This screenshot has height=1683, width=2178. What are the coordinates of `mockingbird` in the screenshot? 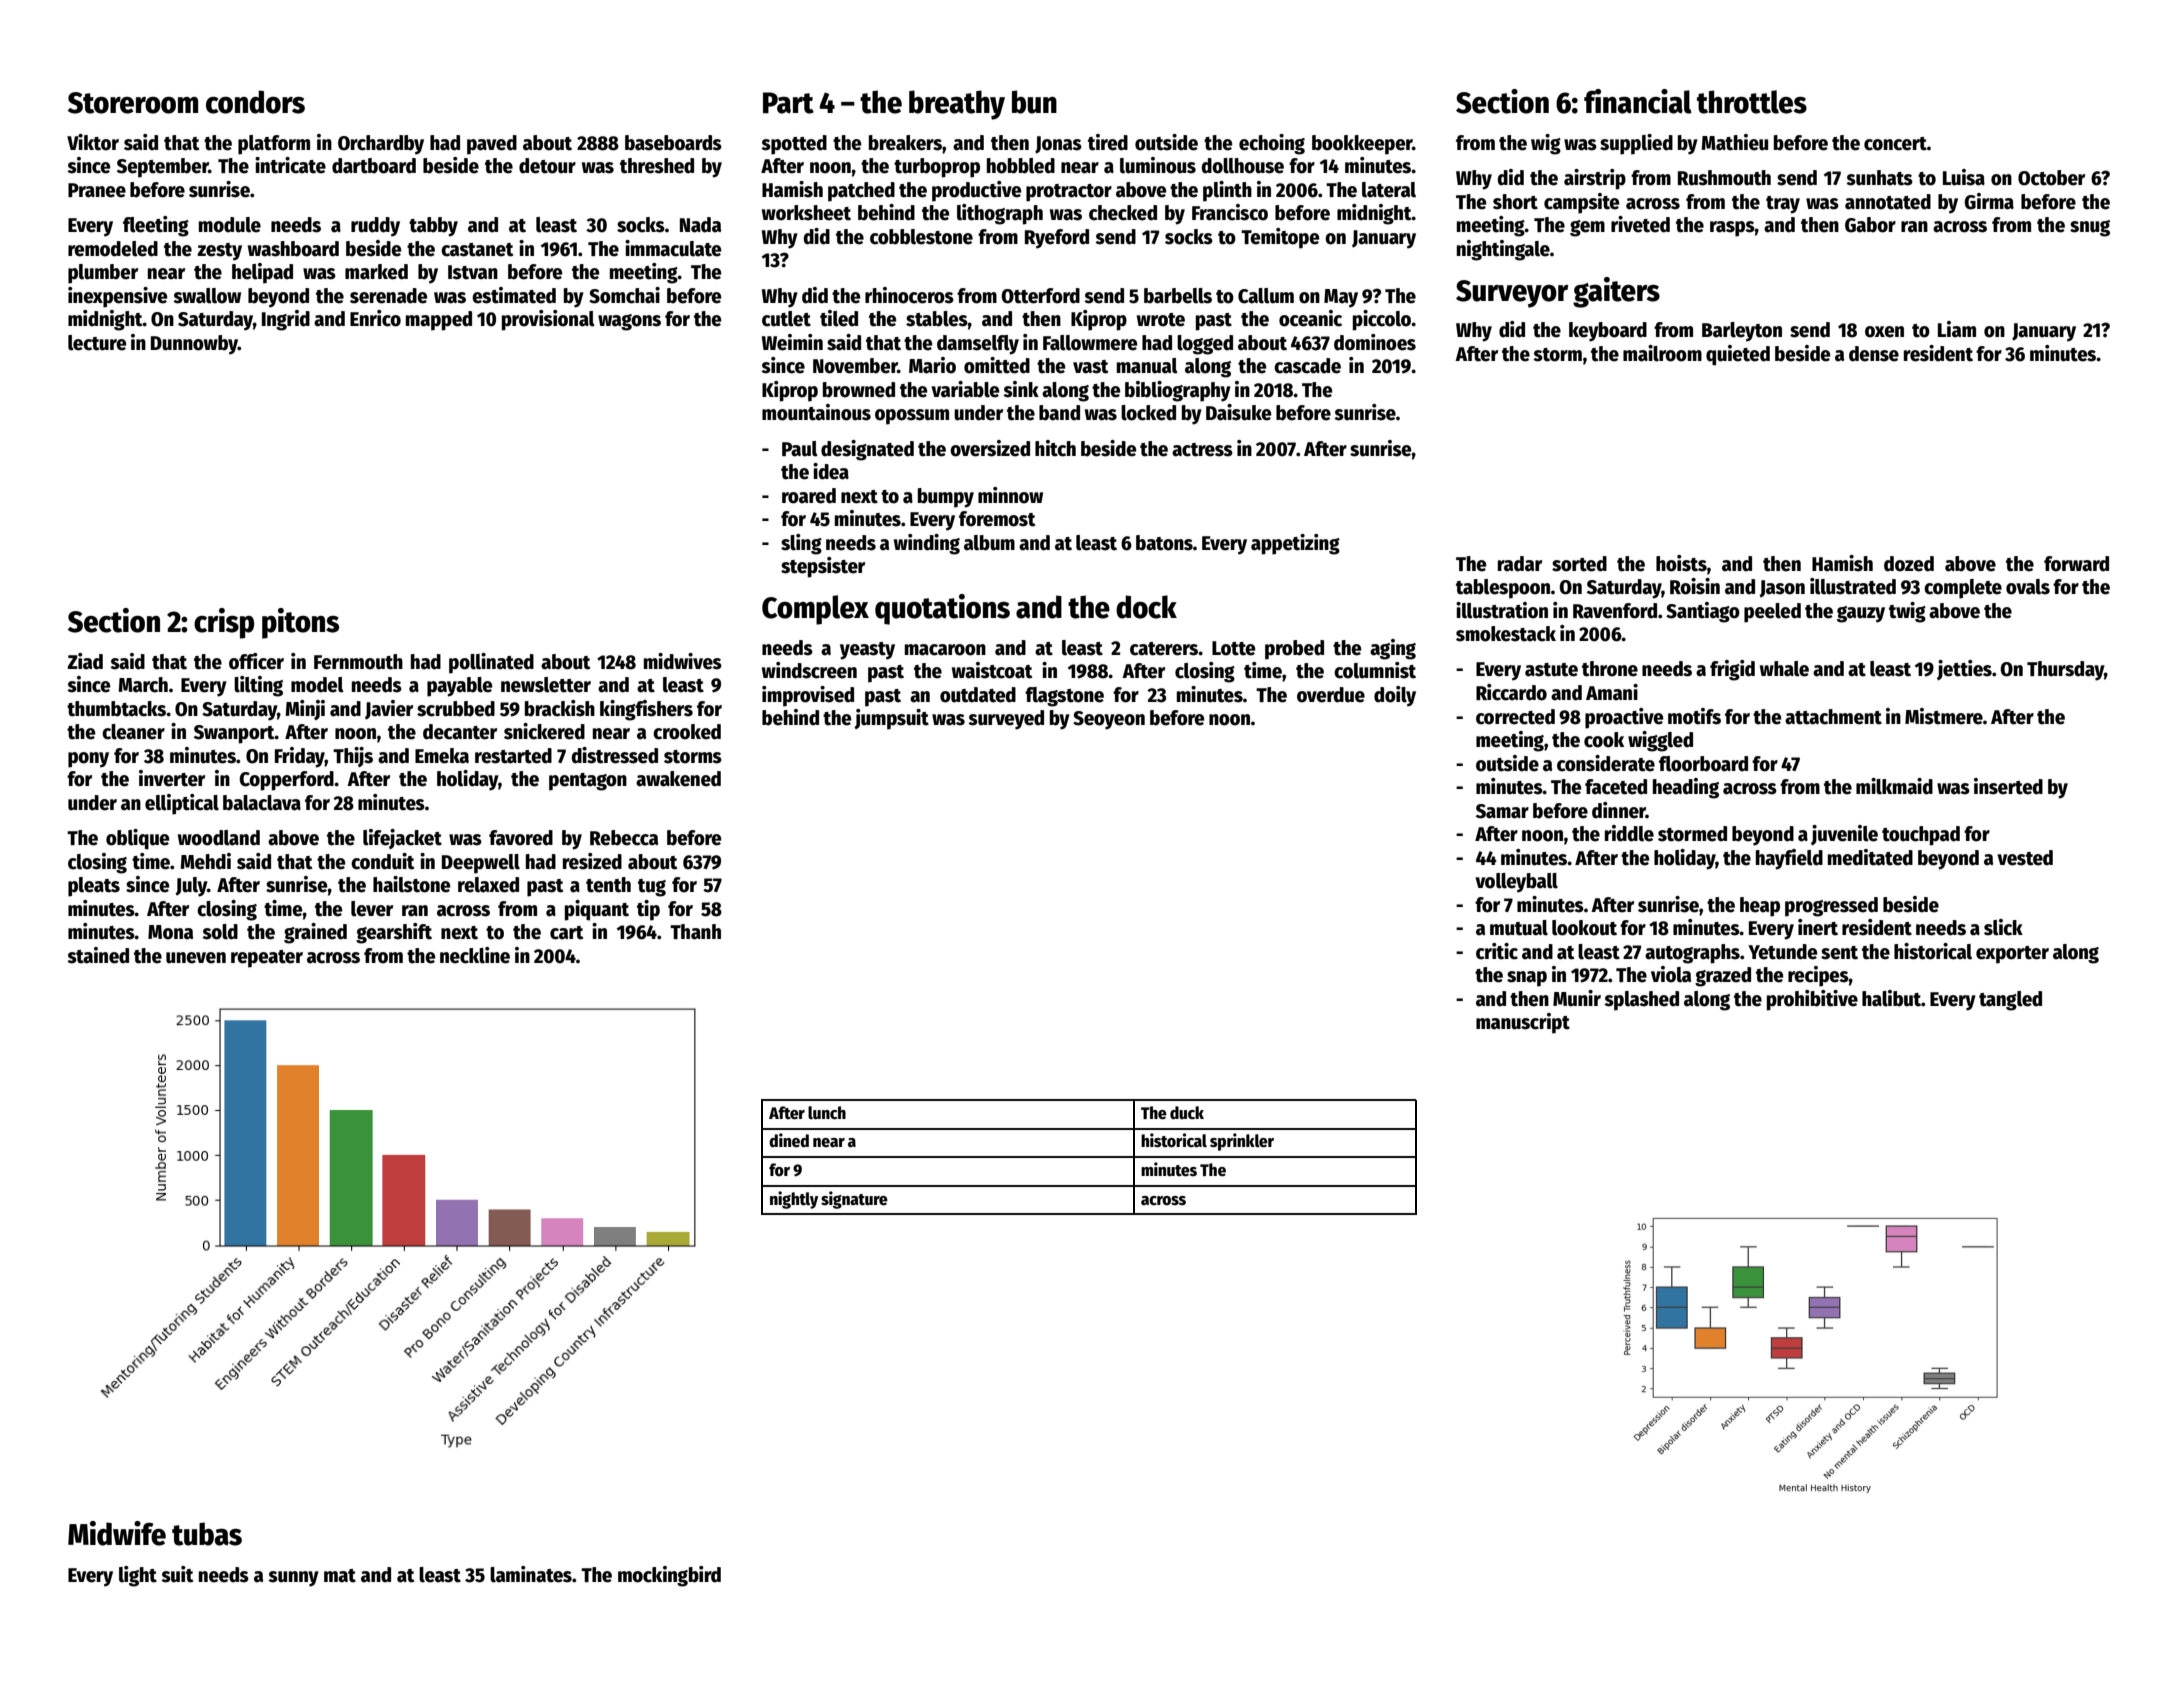 It's located at (669, 1576).
